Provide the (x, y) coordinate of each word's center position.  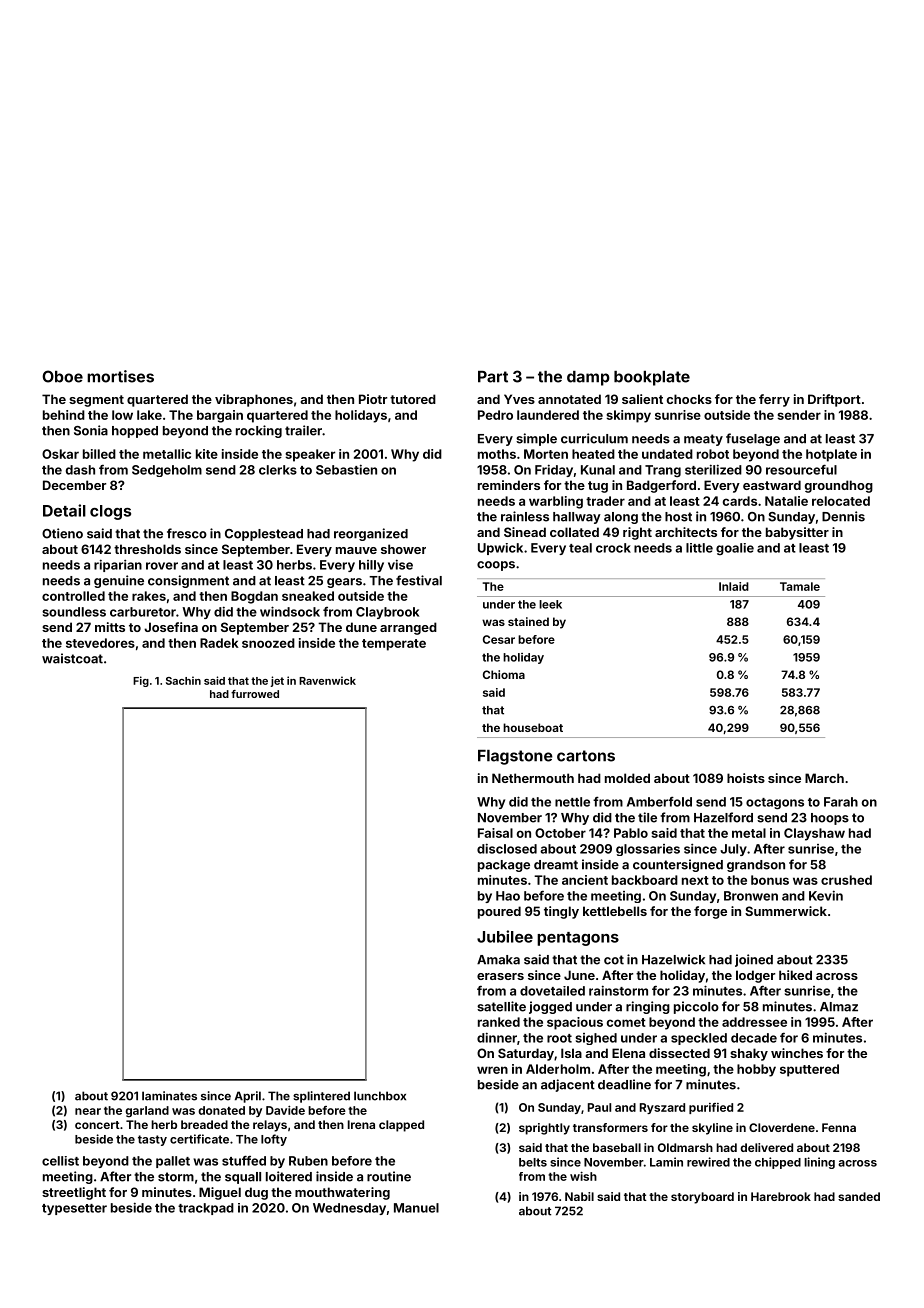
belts (533, 1162)
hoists (746, 778)
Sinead (525, 532)
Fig (141, 681)
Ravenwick (327, 680)
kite (207, 454)
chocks (689, 399)
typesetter (74, 1209)
